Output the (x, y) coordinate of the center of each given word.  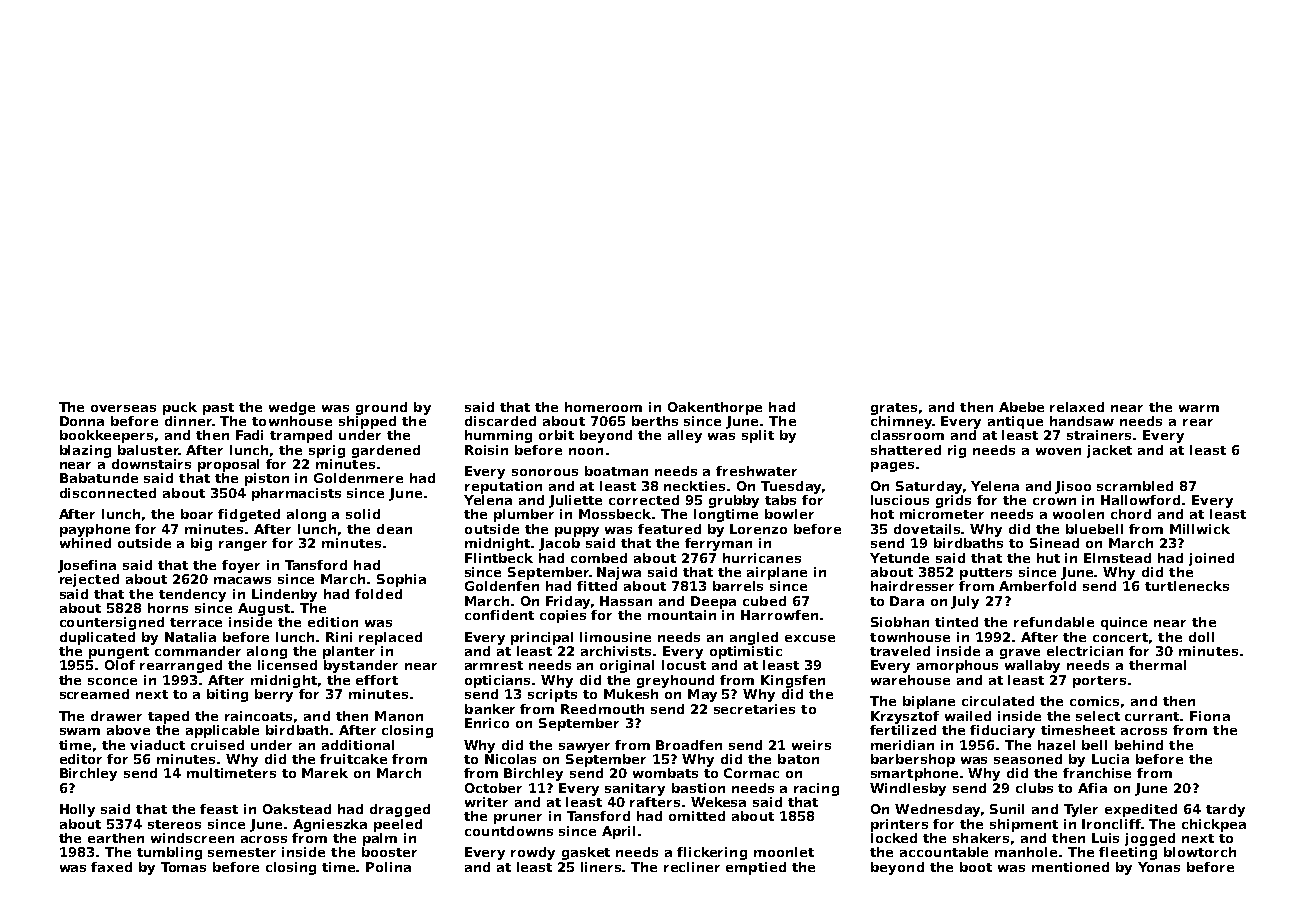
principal (542, 638)
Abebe (1021, 407)
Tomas (183, 867)
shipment (1024, 825)
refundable (1054, 622)
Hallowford (1140, 500)
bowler (789, 514)
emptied (756, 868)
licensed (287, 665)
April (618, 832)
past (218, 409)
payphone (95, 530)
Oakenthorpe (715, 408)
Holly (77, 810)
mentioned (1070, 867)
